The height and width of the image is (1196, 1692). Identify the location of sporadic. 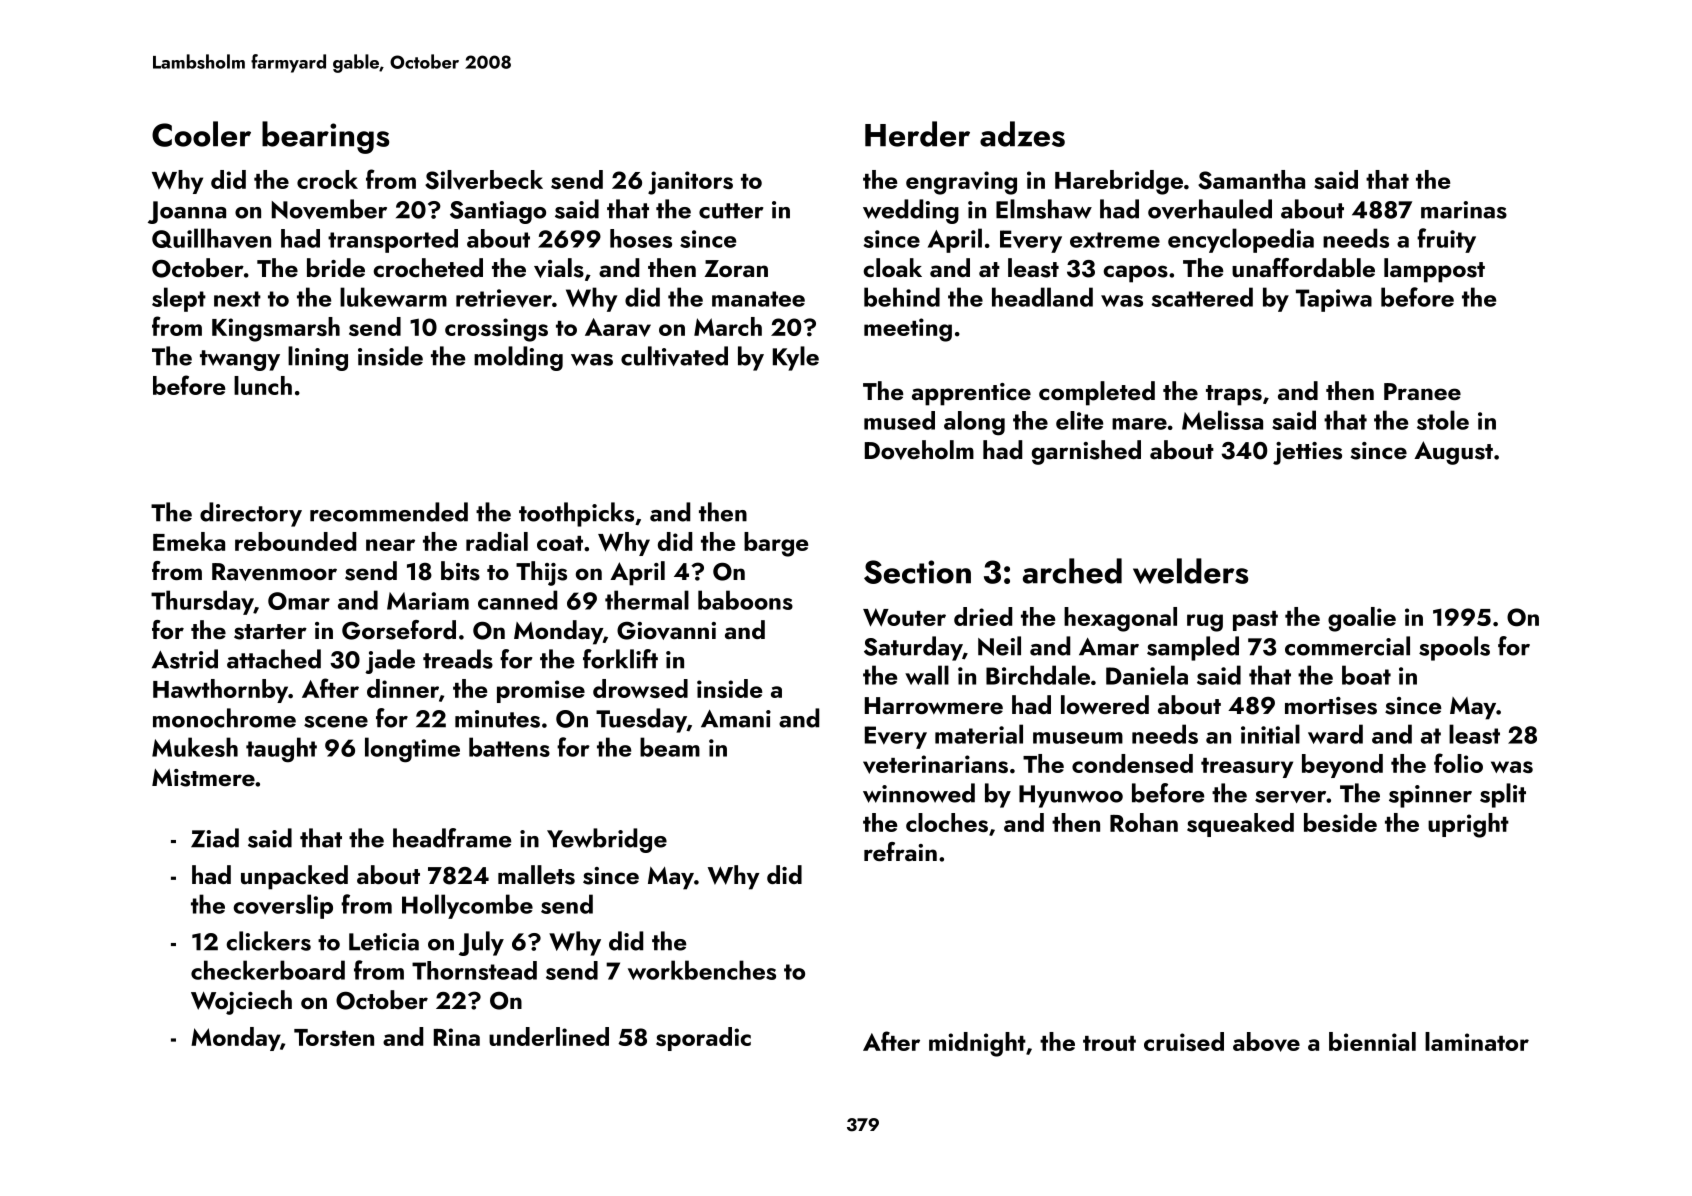
(703, 1039).
